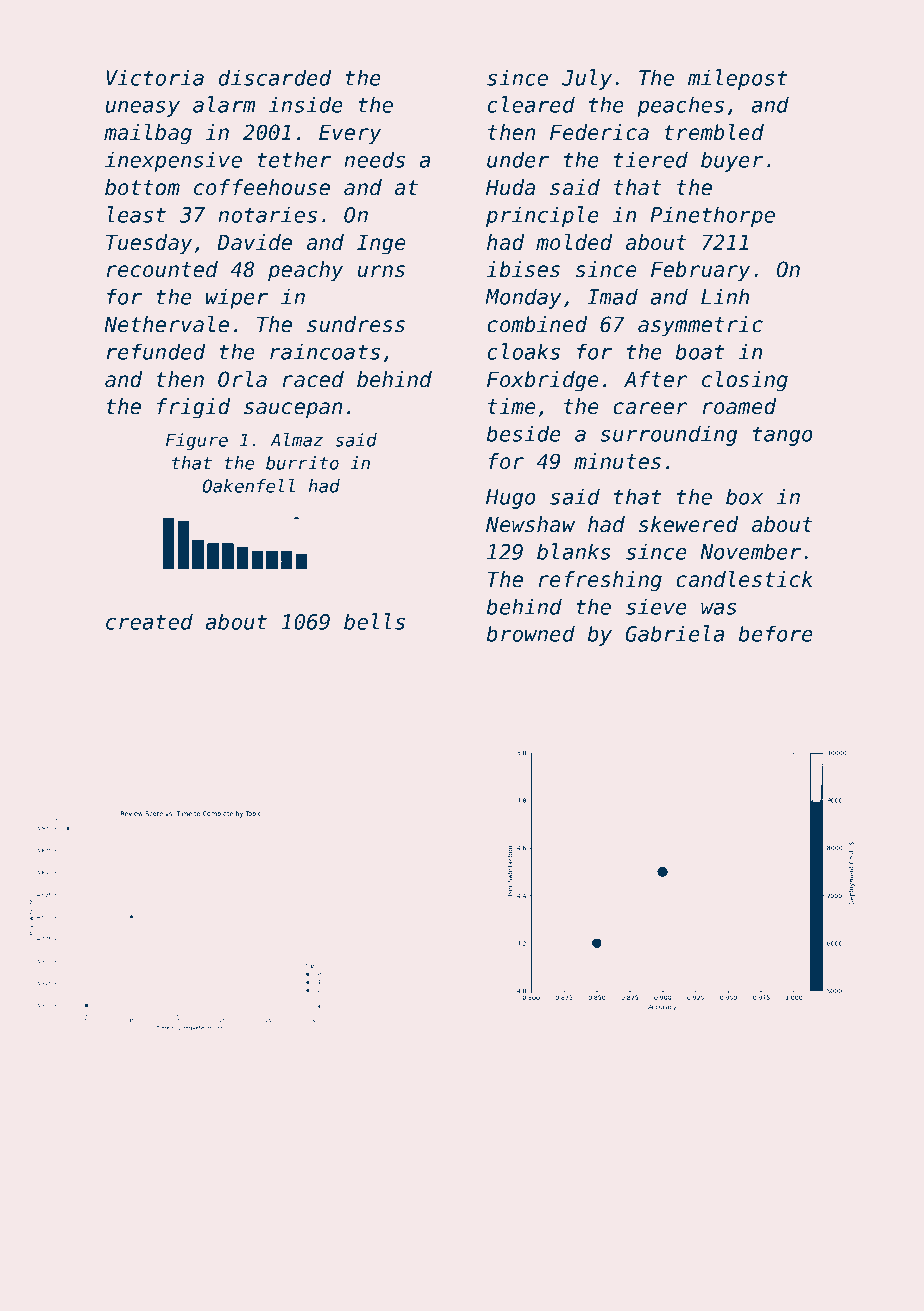  Describe the element at coordinates (274, 77) in the document. I see `discarded` at that location.
